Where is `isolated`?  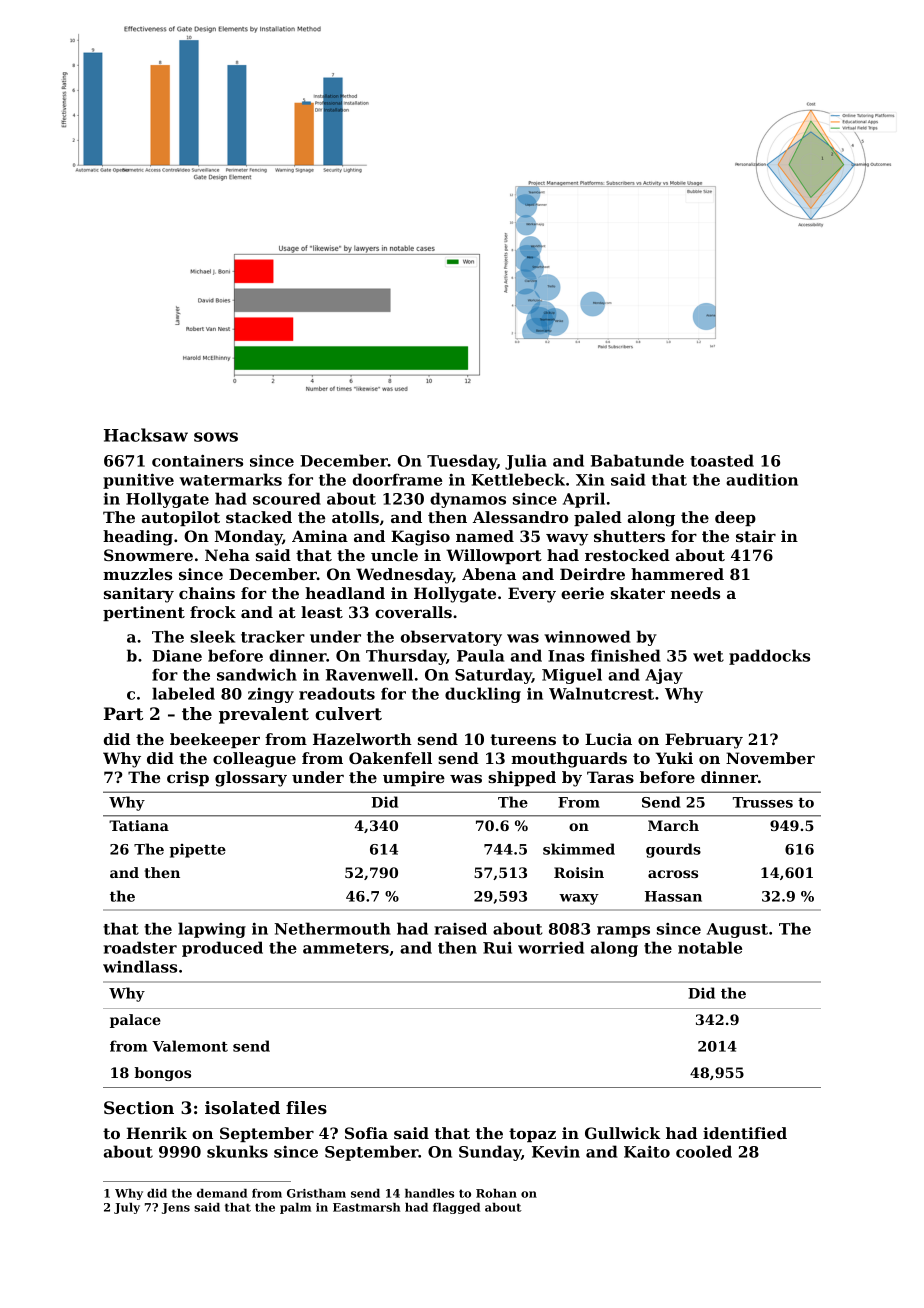 isolated is located at coordinates (242, 1107).
